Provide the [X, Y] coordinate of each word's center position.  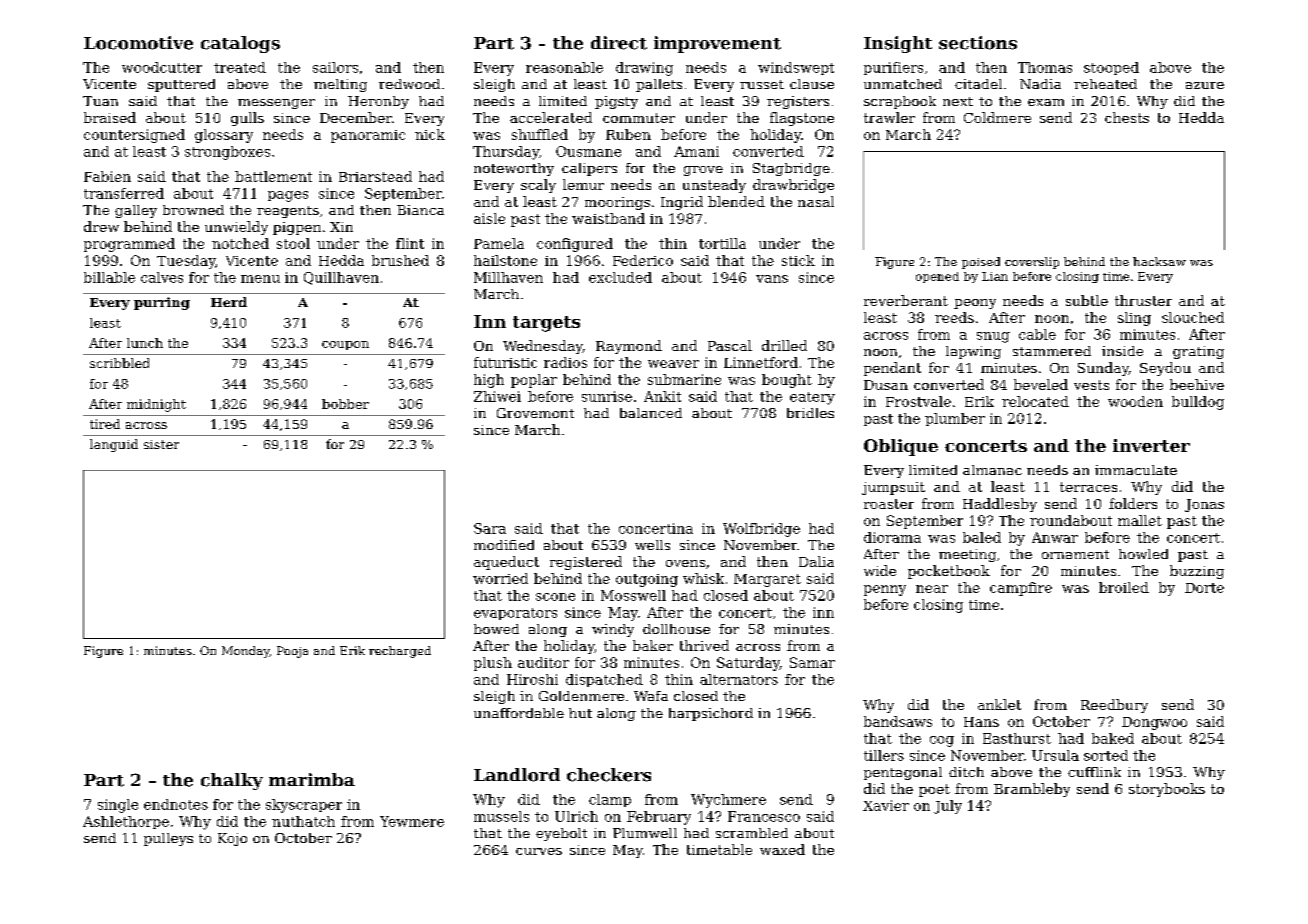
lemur [583, 184]
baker [653, 645]
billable [109, 277]
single [118, 806]
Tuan [100, 101]
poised [981, 263]
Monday [246, 652]
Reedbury [1114, 706]
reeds [954, 317]
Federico [643, 260]
